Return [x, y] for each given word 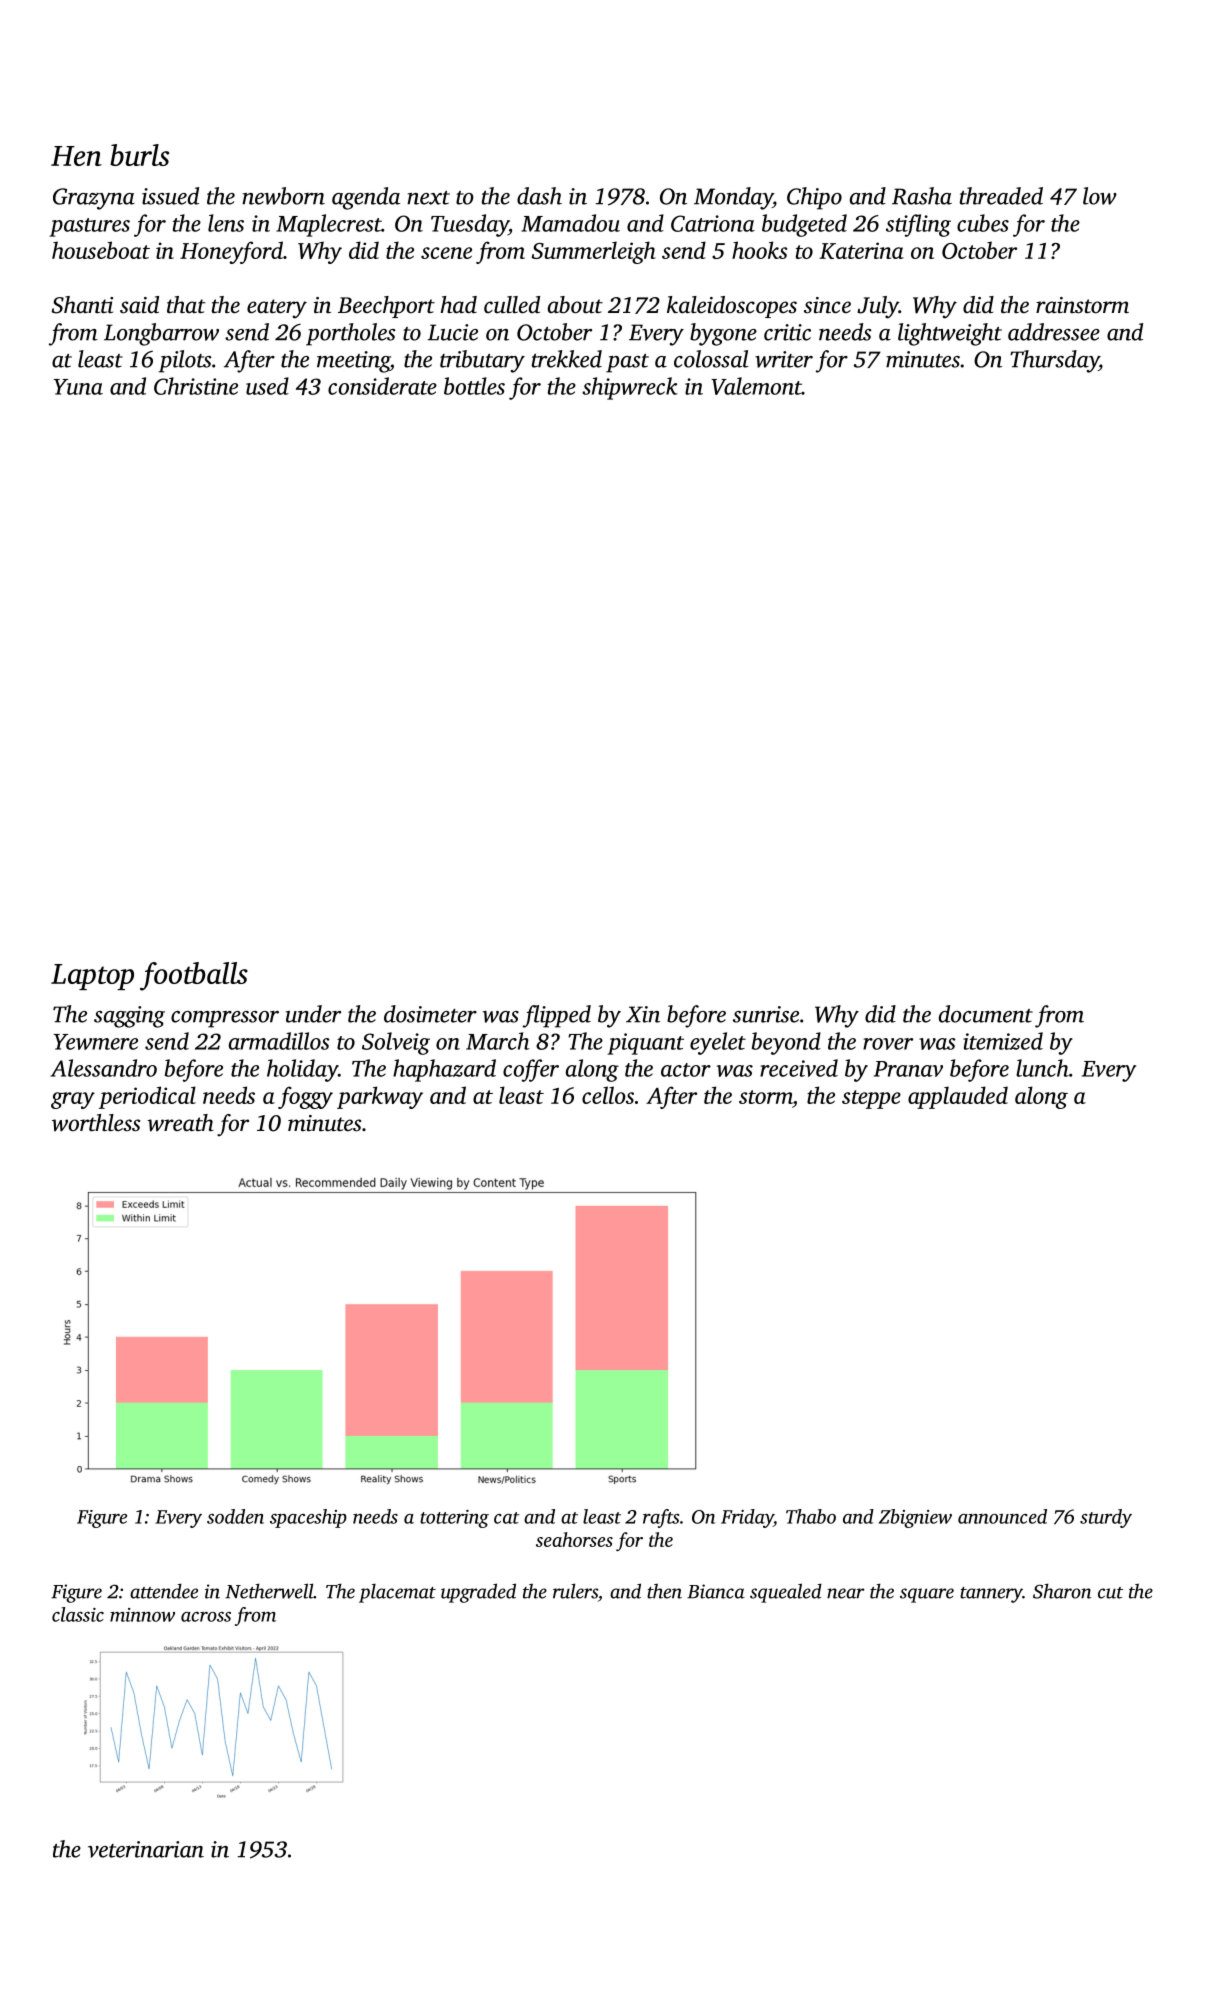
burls [139, 155]
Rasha [922, 196]
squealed [786, 1593]
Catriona [713, 223]
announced [1002, 1516]
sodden [235, 1516]
